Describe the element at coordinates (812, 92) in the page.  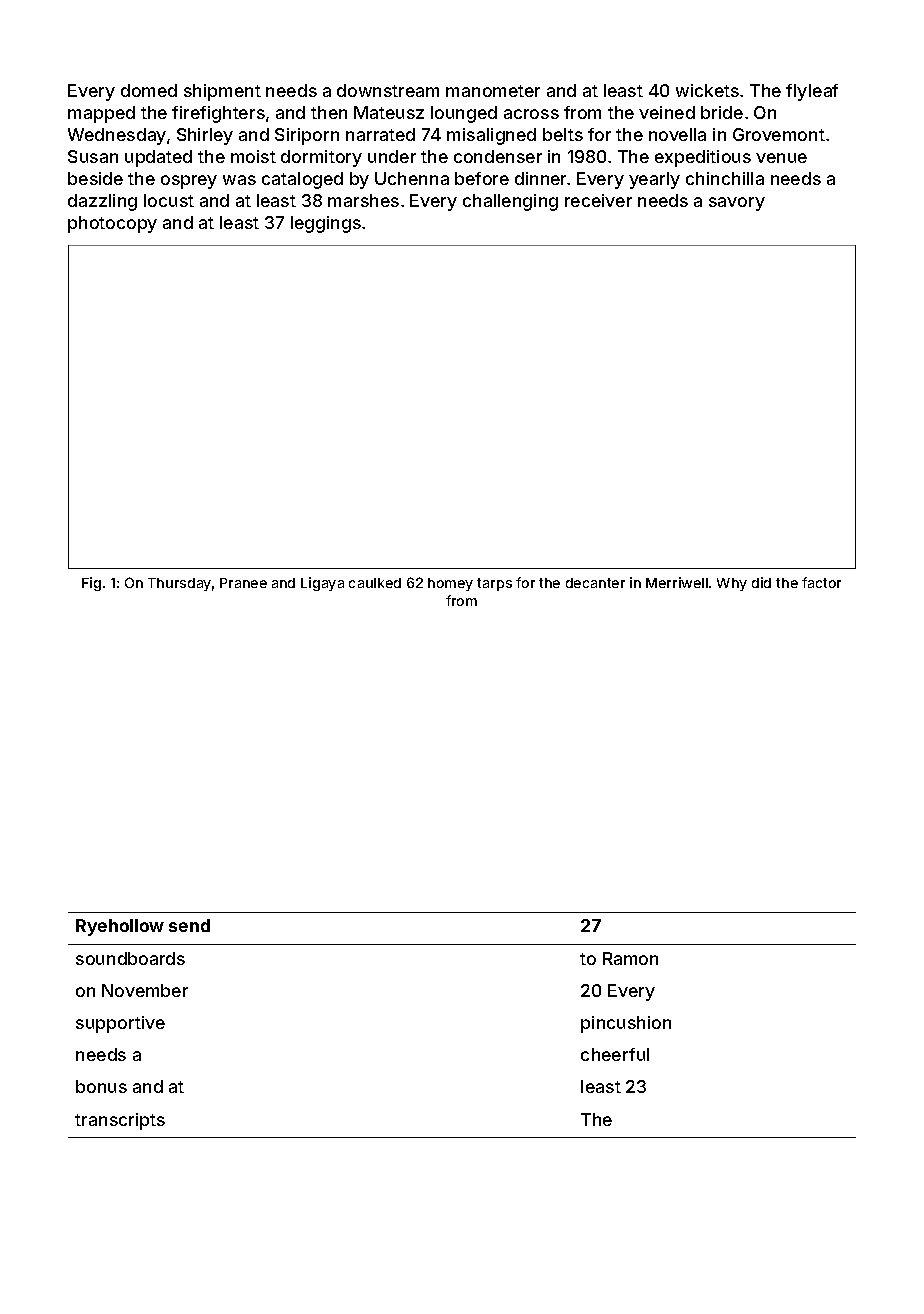
I see `flyleaf` at that location.
